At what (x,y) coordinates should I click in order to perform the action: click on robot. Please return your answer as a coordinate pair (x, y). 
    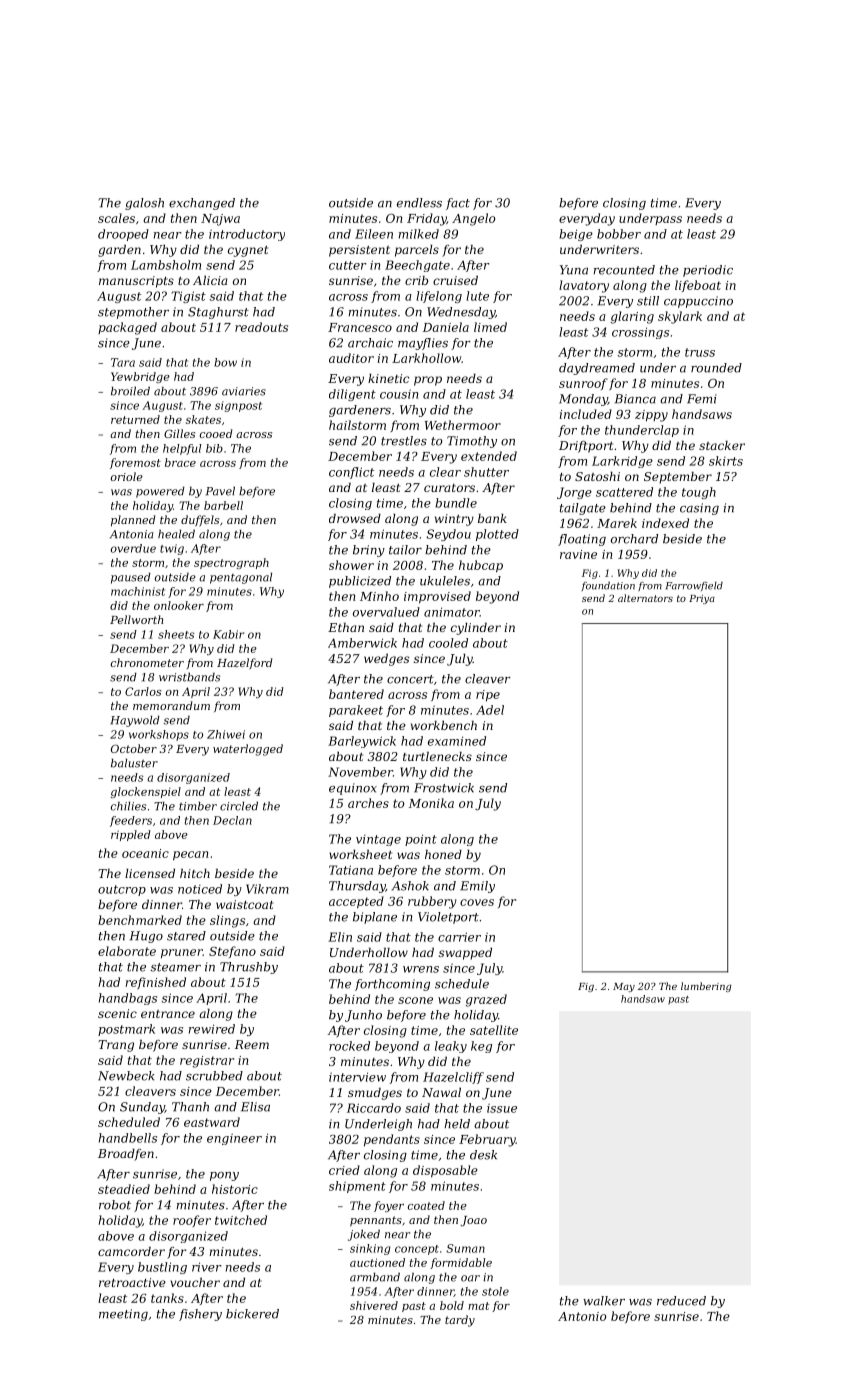
    Looking at the image, I should click on (115, 1205).
